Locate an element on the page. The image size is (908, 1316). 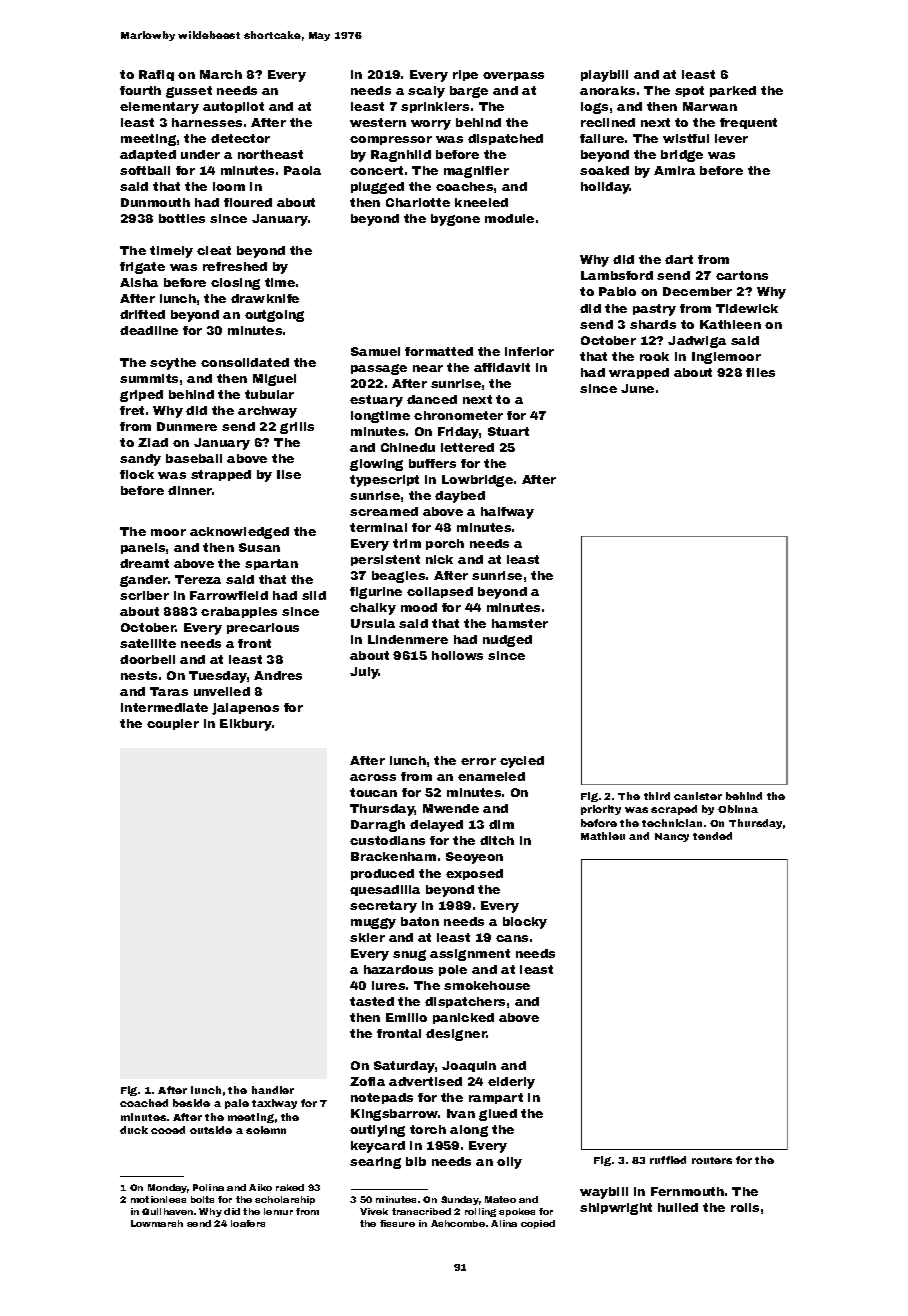
northeast is located at coordinates (270, 154).
